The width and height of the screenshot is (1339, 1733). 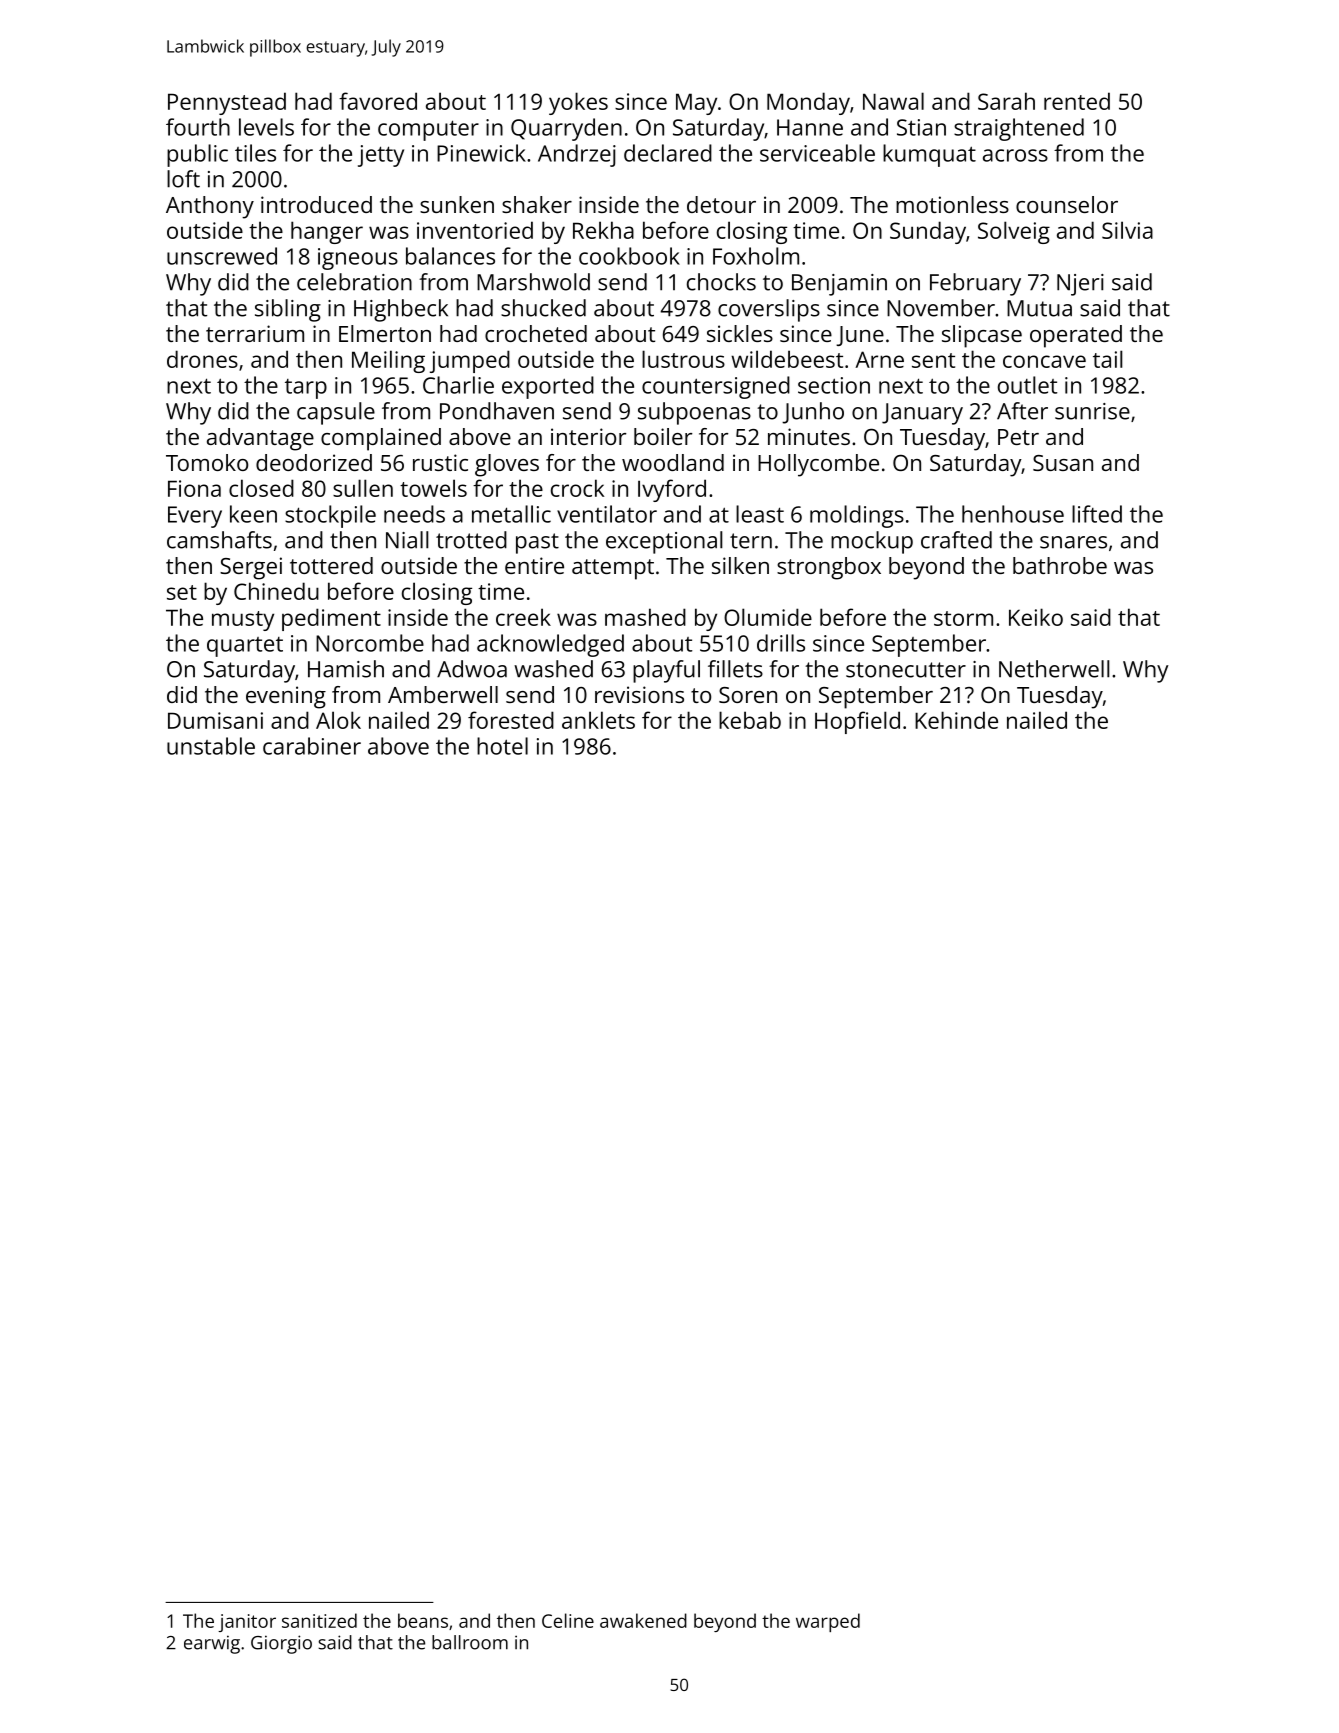 I want to click on minutes, so click(x=809, y=436).
